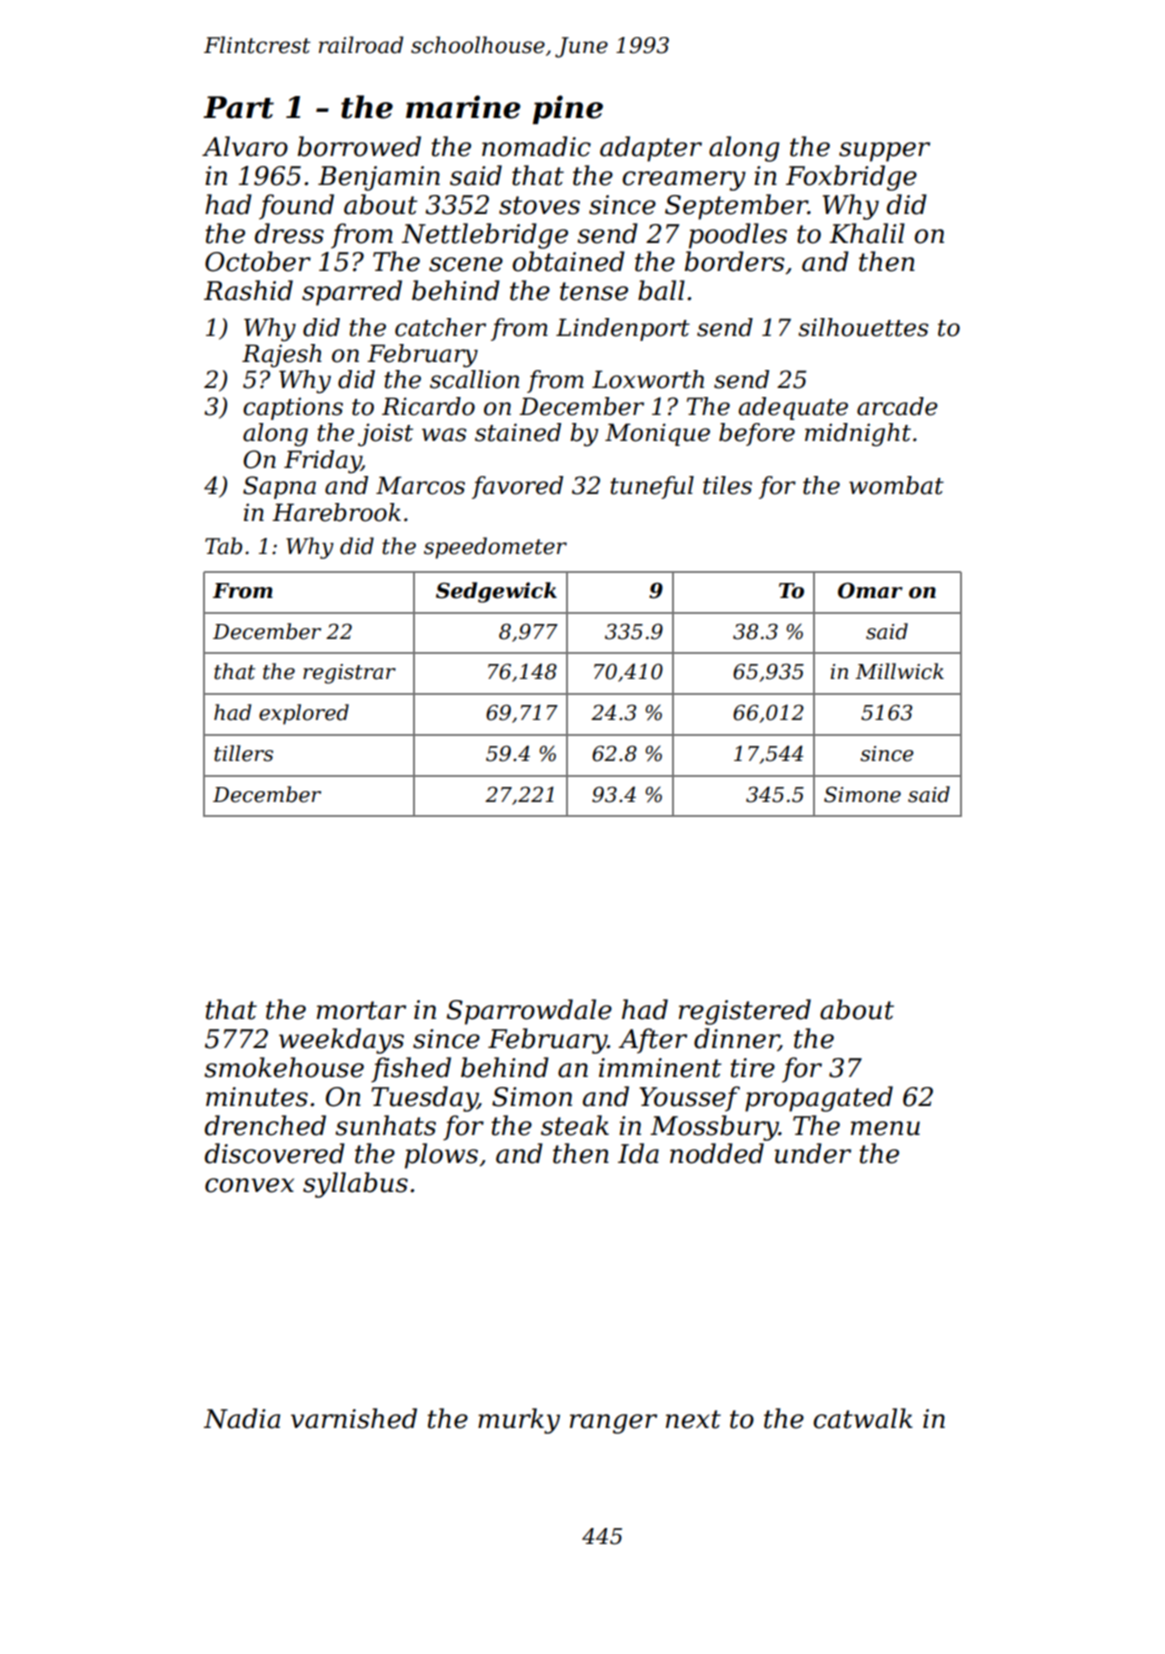  What do you see at coordinates (651, 149) in the screenshot?
I see `adapter` at bounding box center [651, 149].
